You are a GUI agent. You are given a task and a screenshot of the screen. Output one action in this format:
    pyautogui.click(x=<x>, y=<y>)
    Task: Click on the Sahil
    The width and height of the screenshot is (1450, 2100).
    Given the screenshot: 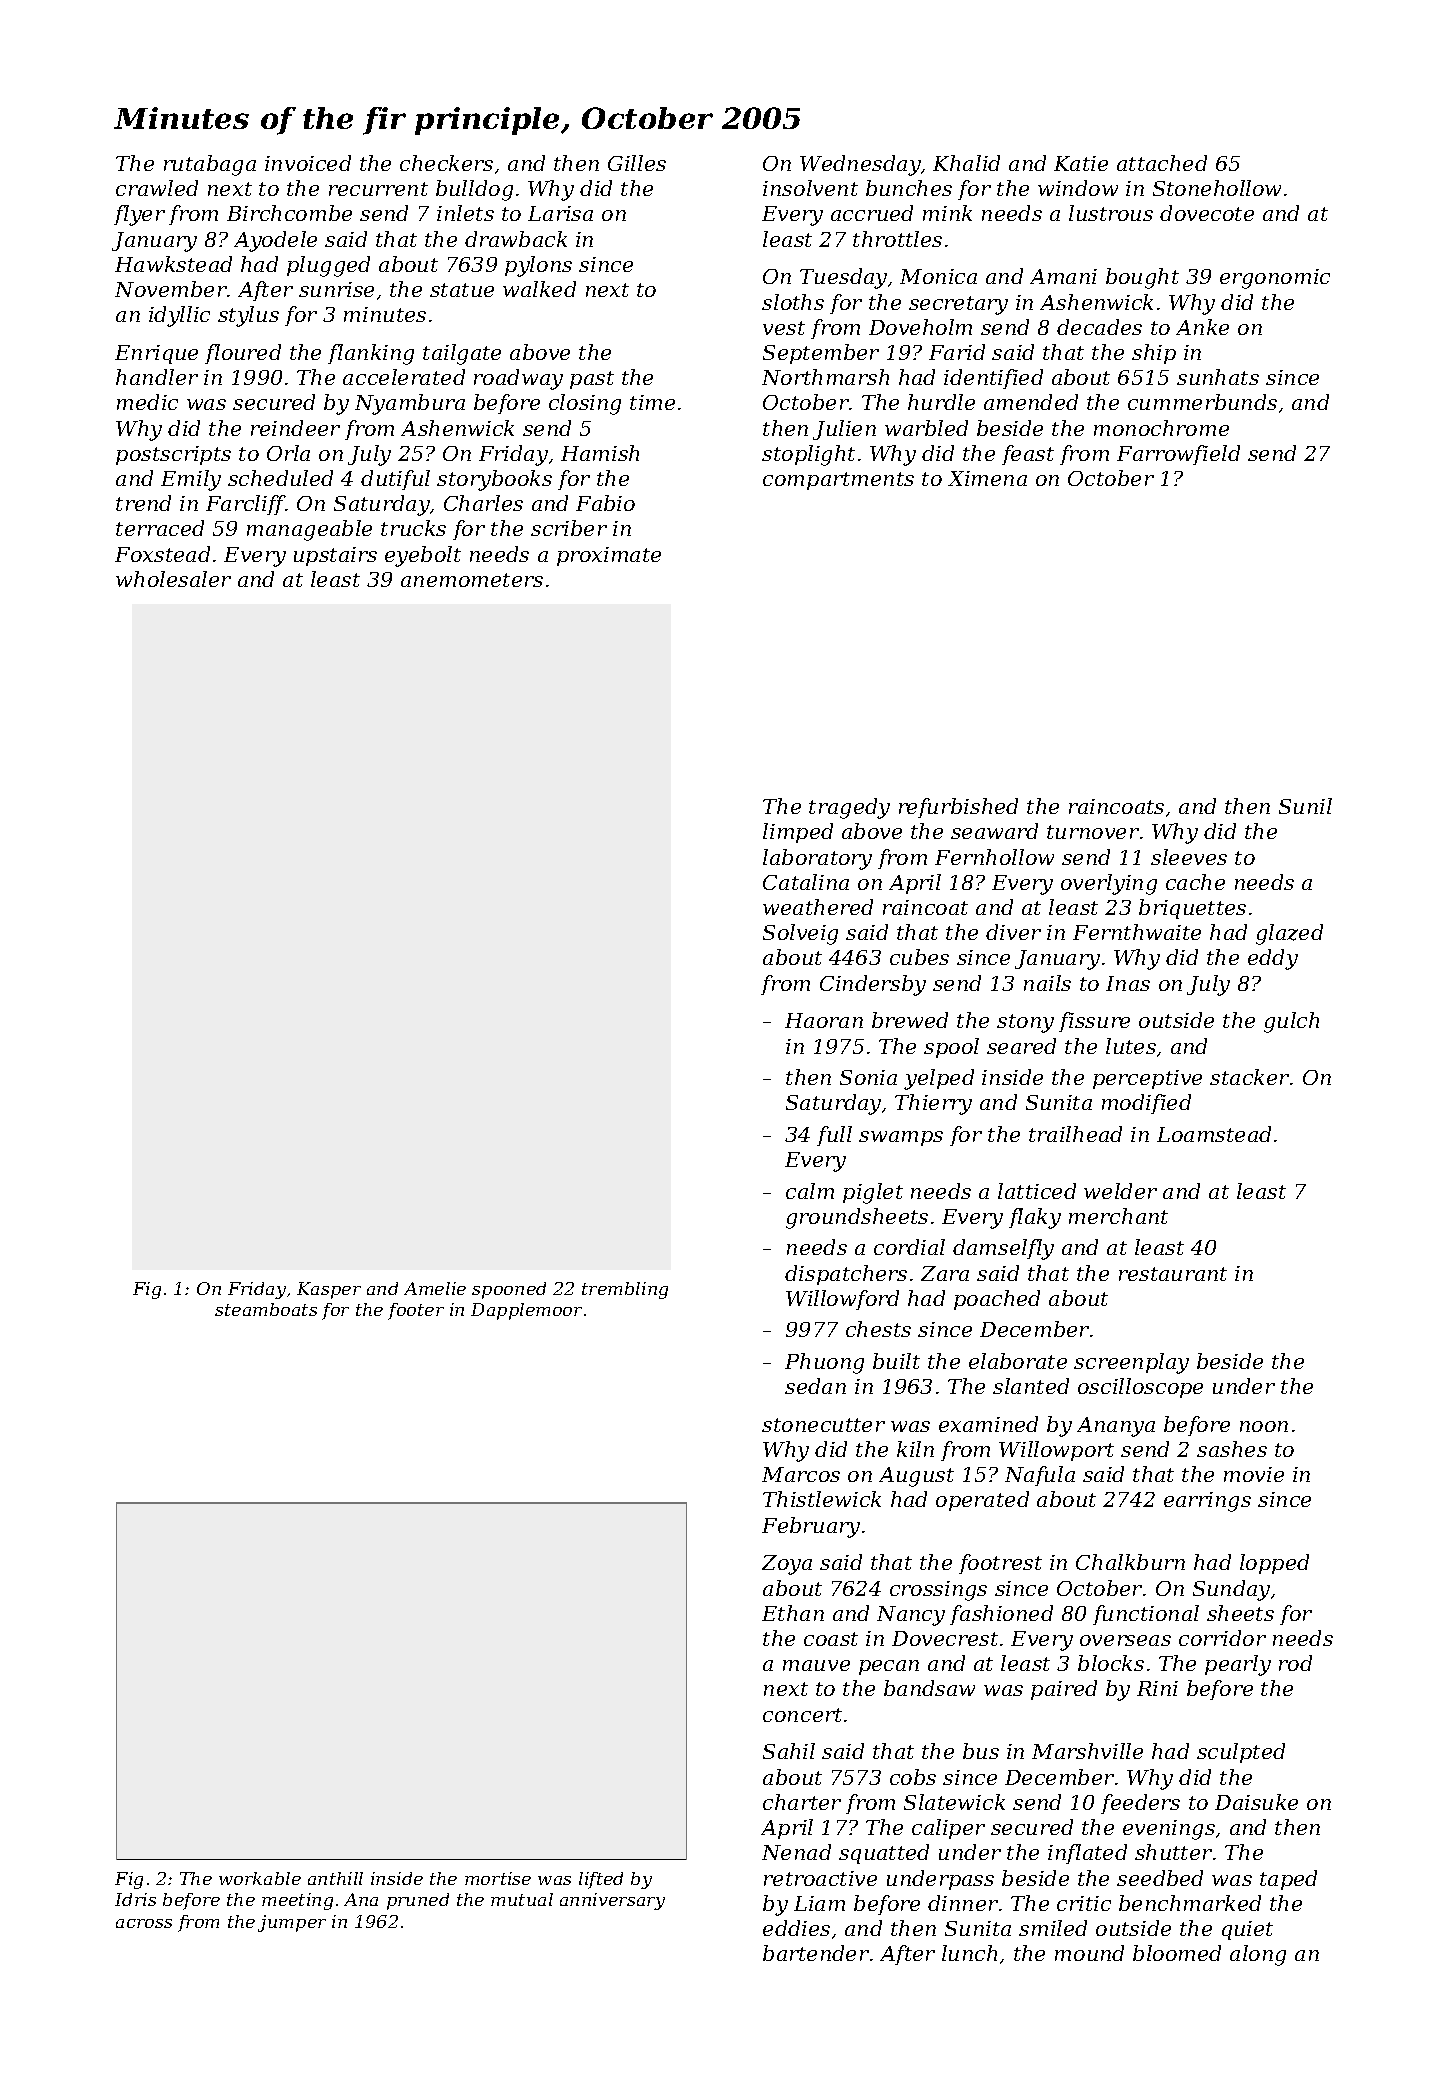 What is the action you would take?
    pyautogui.click(x=789, y=1751)
